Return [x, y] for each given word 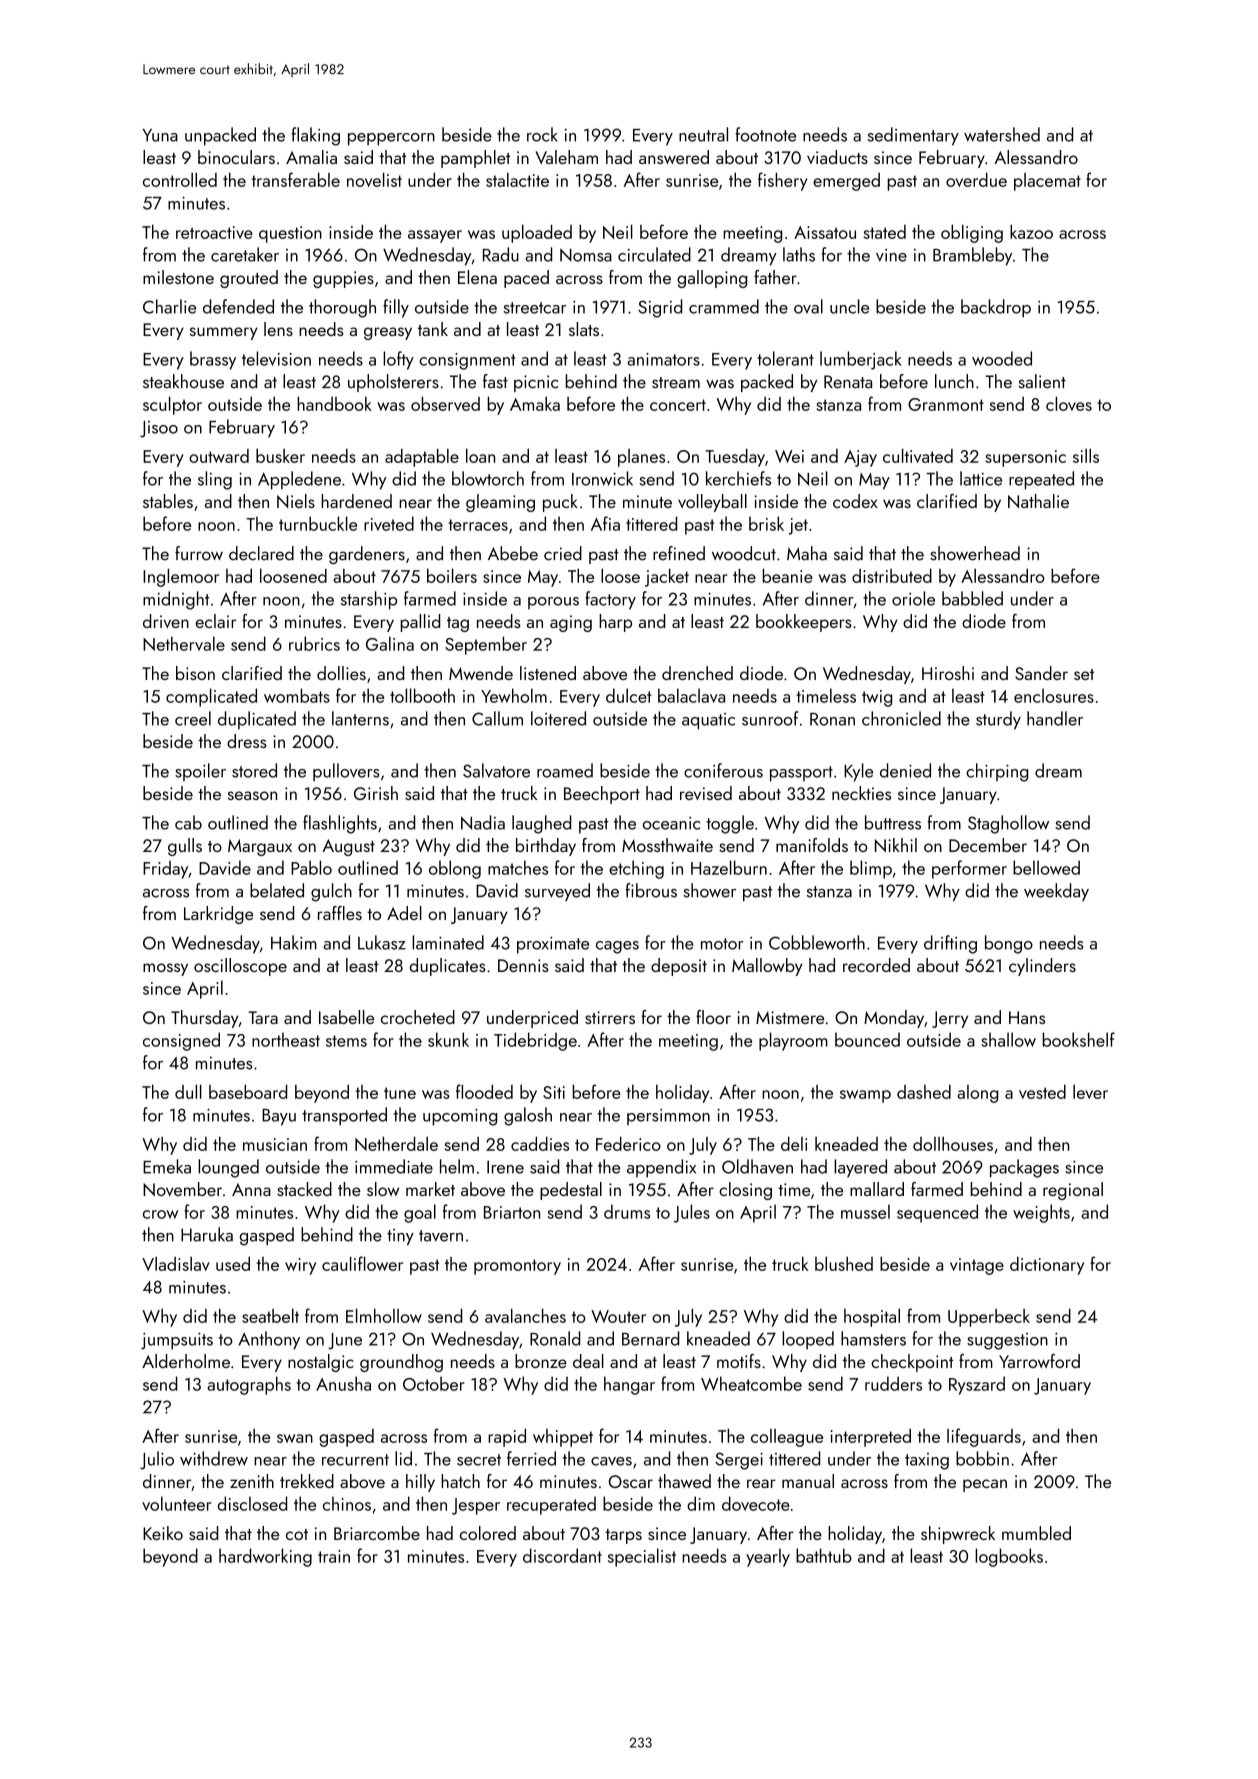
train [334, 1556]
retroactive [214, 232]
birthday [546, 847]
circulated [654, 254]
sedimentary [913, 136]
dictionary [1047, 1266]
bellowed [1046, 867]
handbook [334, 403]
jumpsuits [177, 1341]
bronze [541, 1361]
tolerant [785, 358]
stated [885, 232]
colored [488, 1533]
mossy [165, 969]
